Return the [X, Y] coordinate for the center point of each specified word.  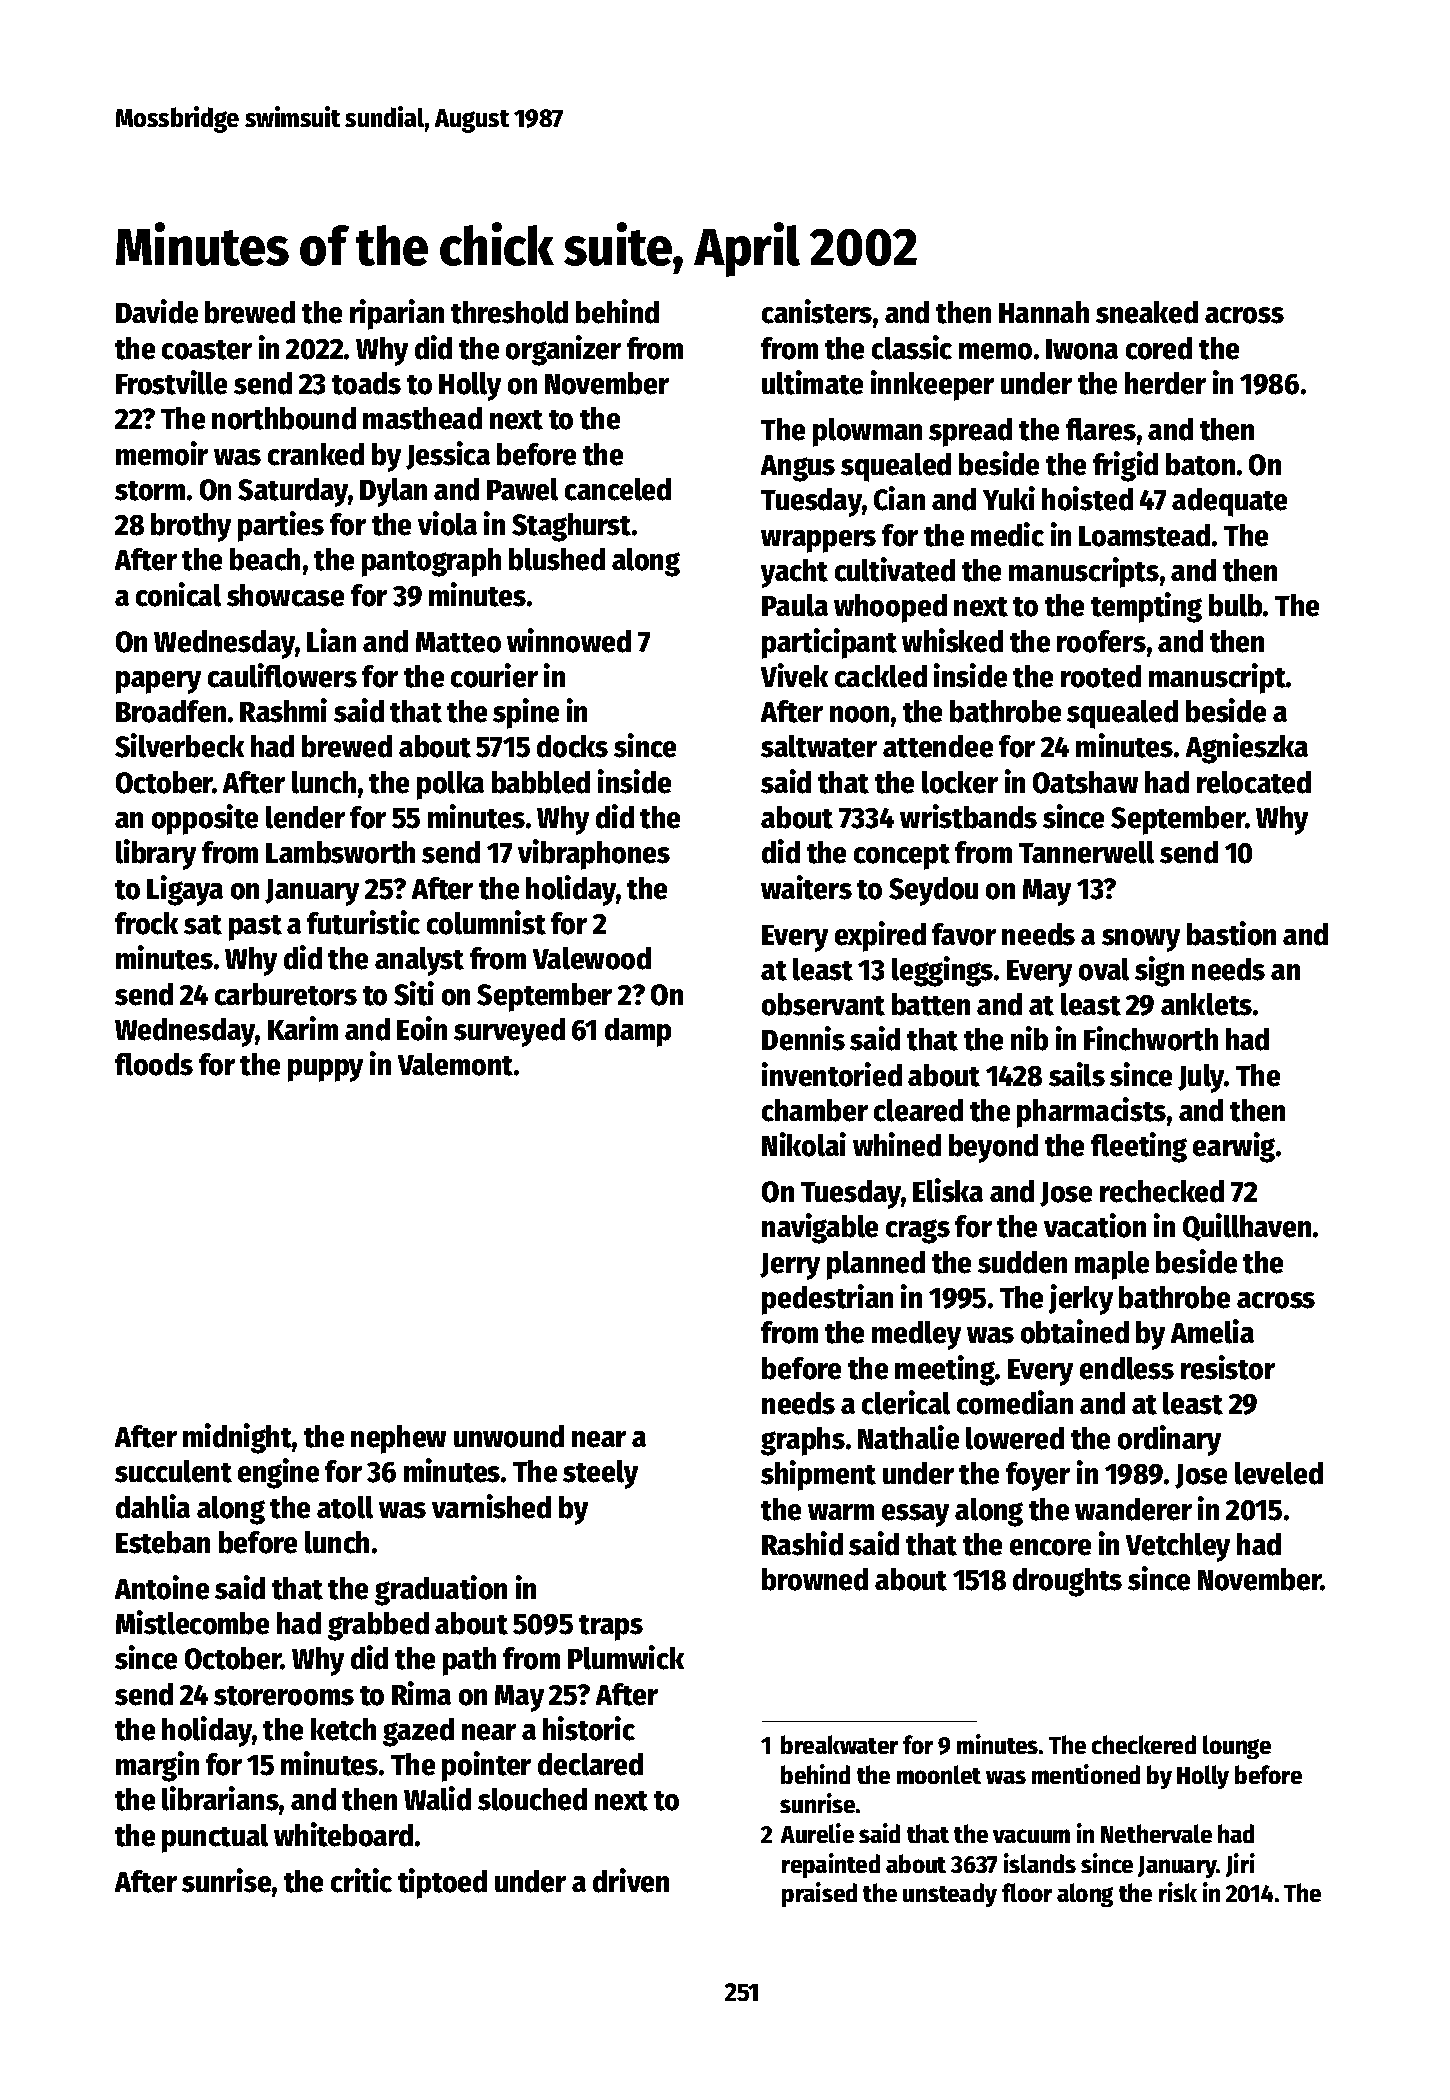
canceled [618, 489]
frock [146, 923]
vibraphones [594, 854]
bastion [1231, 933]
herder [1165, 383]
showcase [285, 595]
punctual [215, 1838]
